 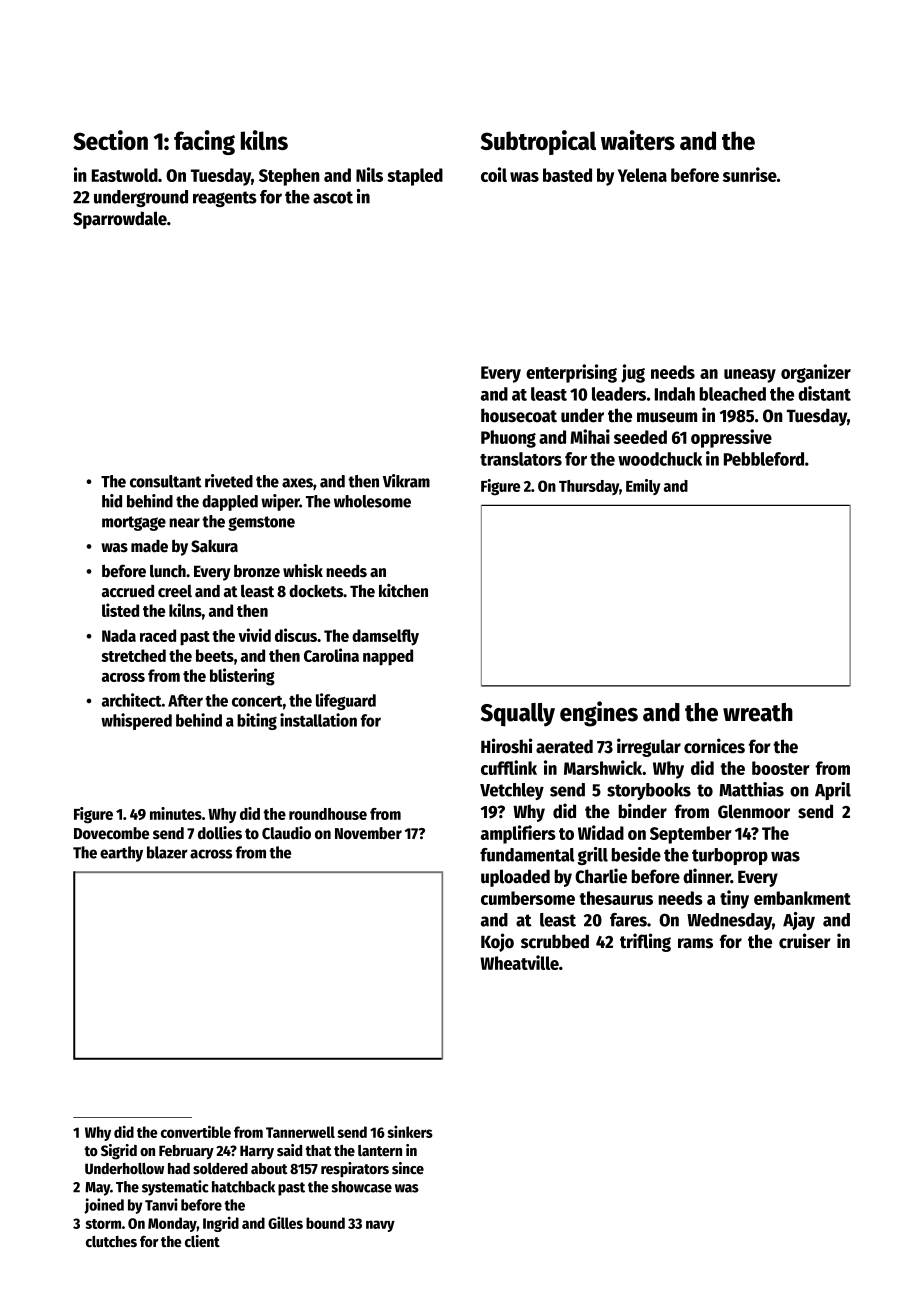 What do you see at coordinates (225, 199) in the document?
I see `reagents` at bounding box center [225, 199].
